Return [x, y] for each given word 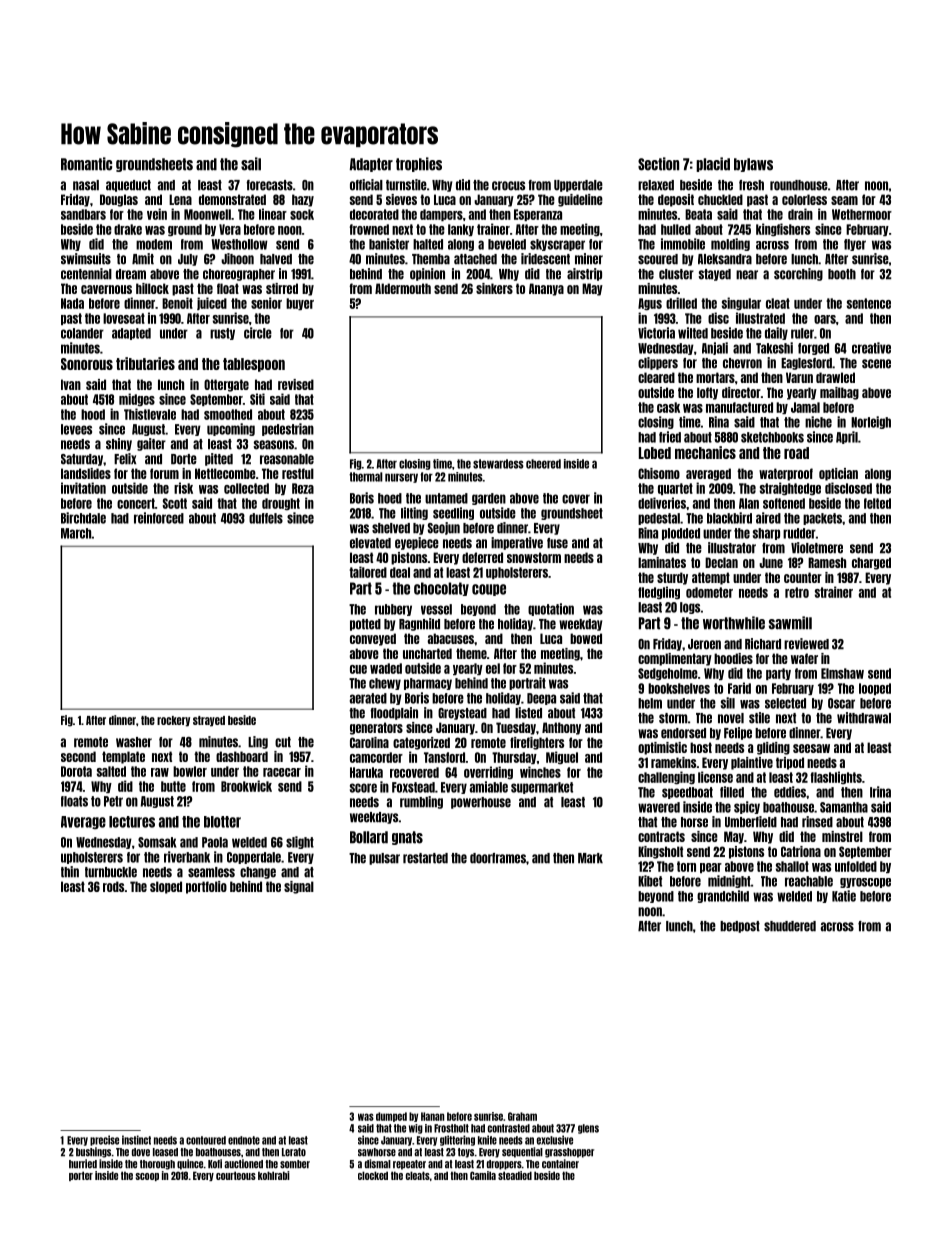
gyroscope [865, 883]
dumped [391, 1117]
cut [283, 742]
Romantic [86, 164]
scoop [147, 1177]
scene [876, 364]
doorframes [498, 858]
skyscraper [557, 245]
